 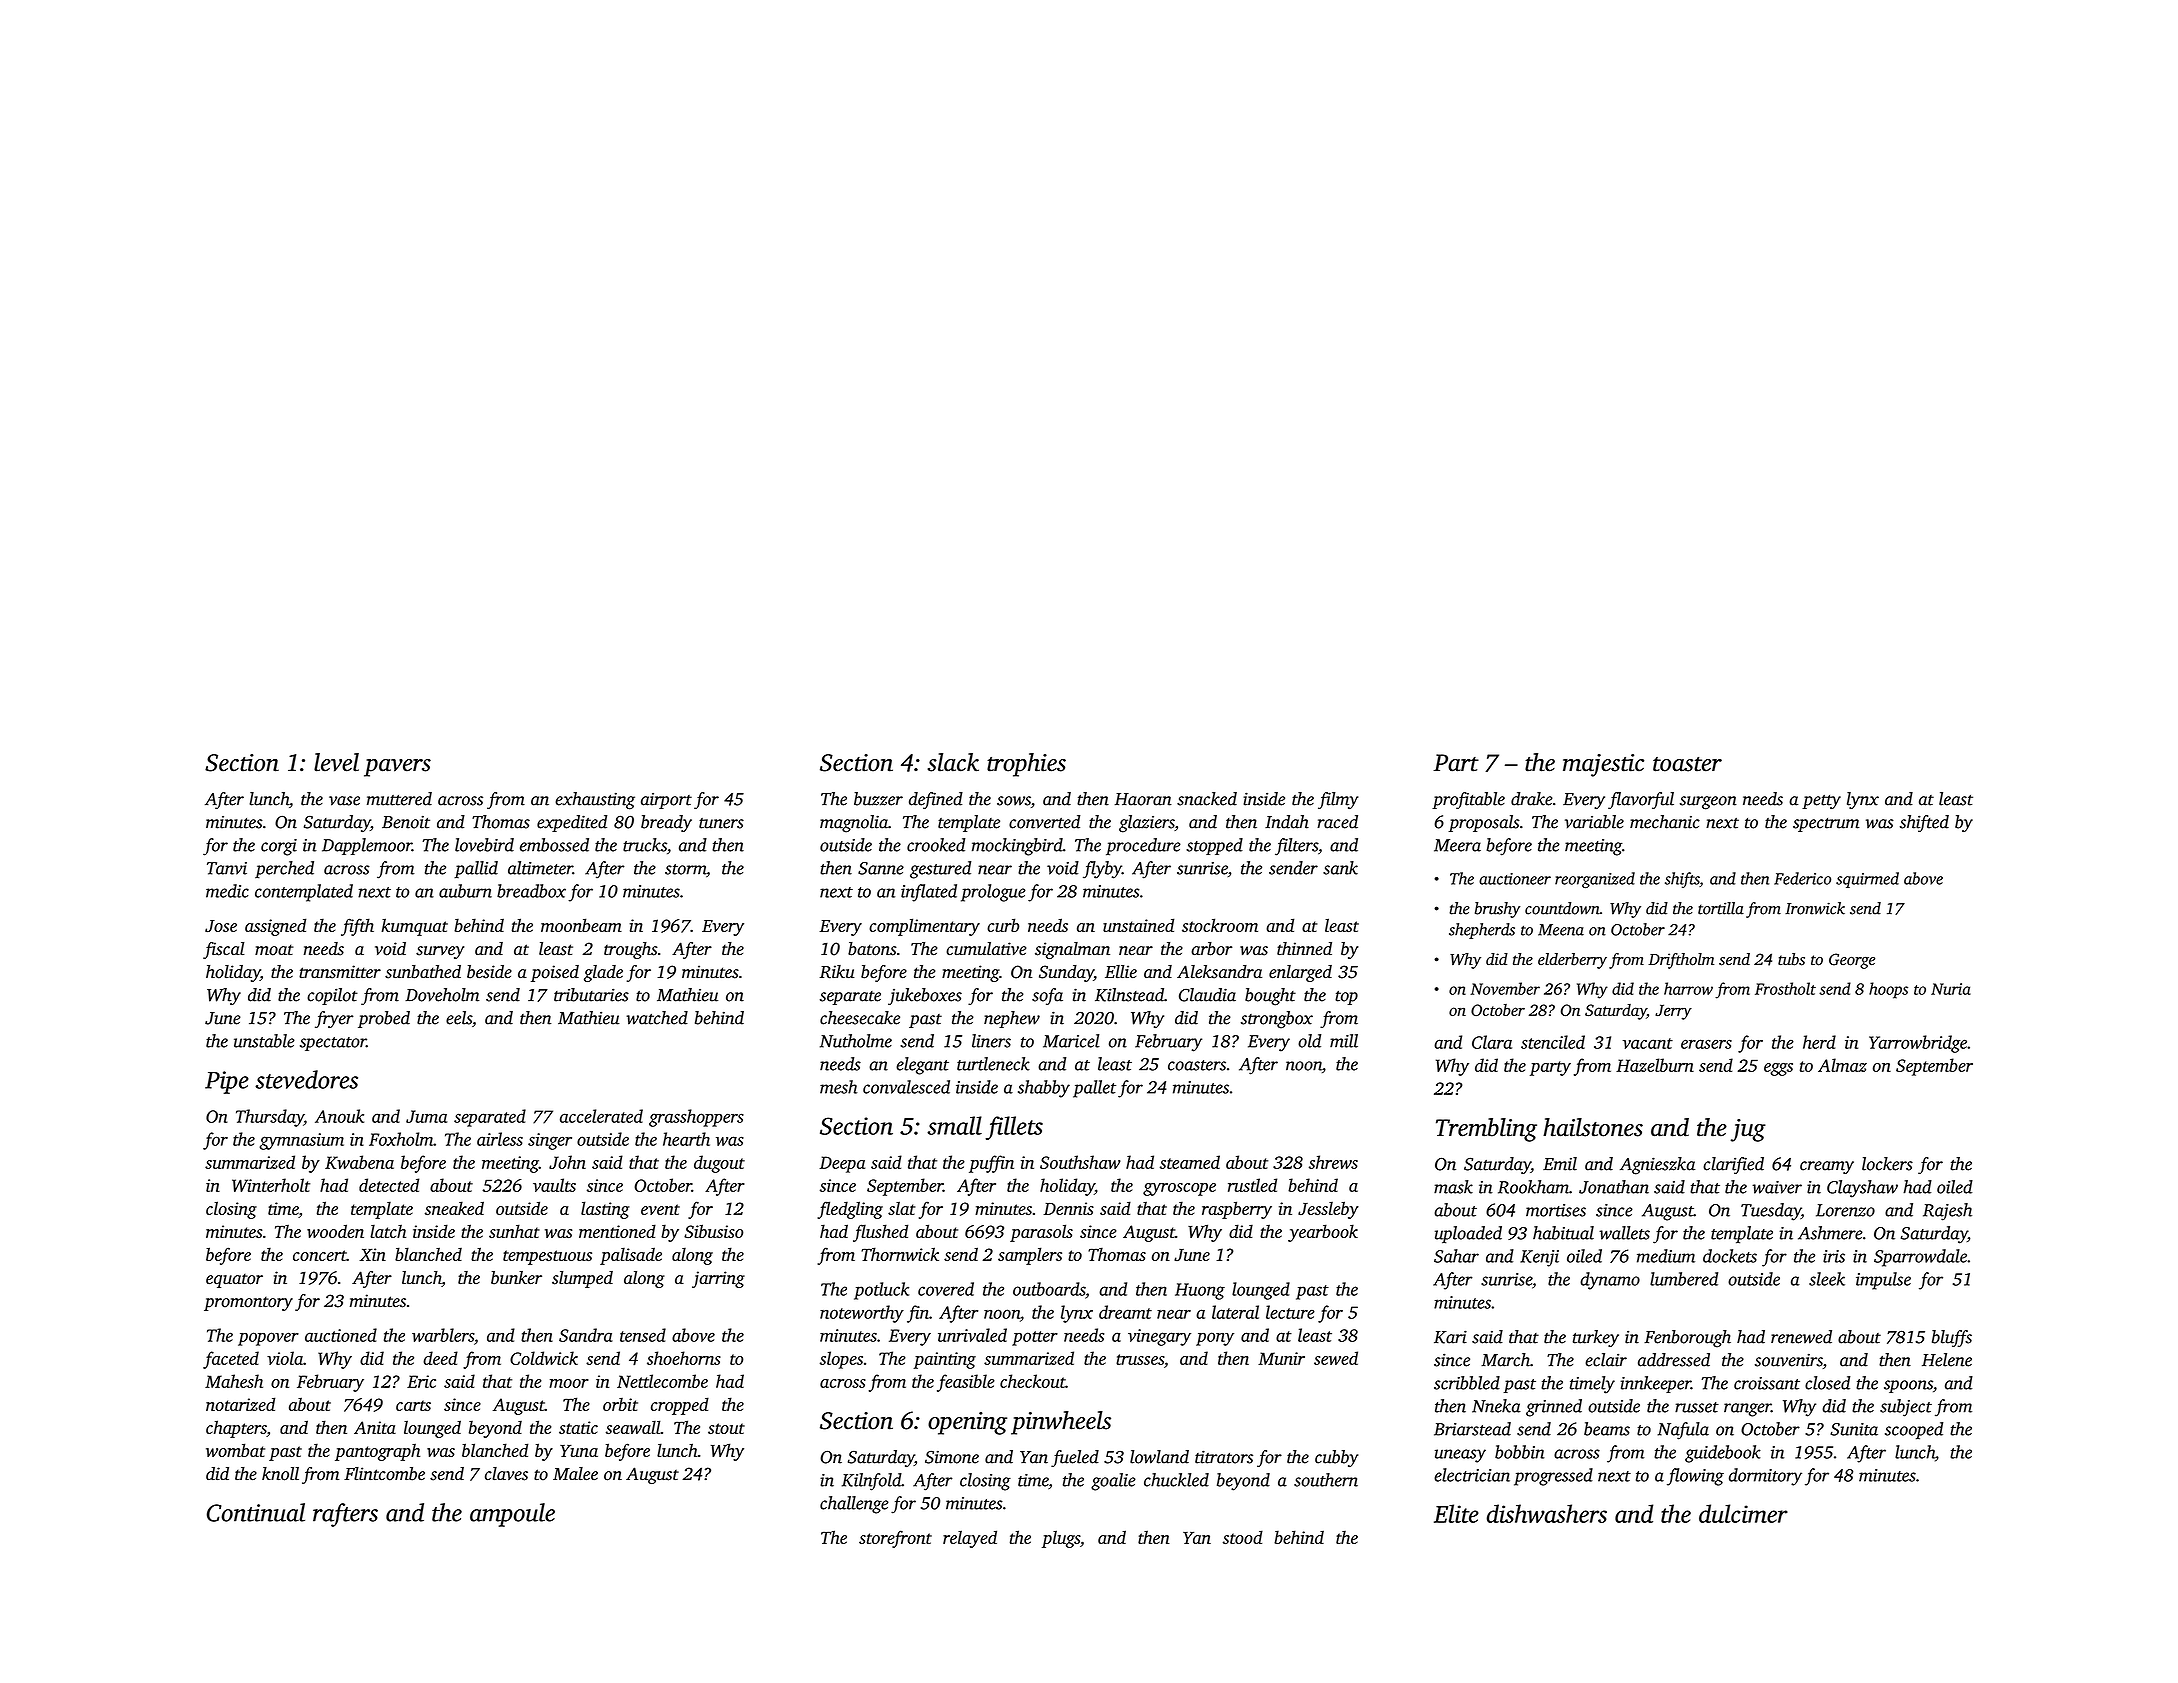 What do you see at coordinates (336, 762) in the document?
I see `level` at bounding box center [336, 762].
